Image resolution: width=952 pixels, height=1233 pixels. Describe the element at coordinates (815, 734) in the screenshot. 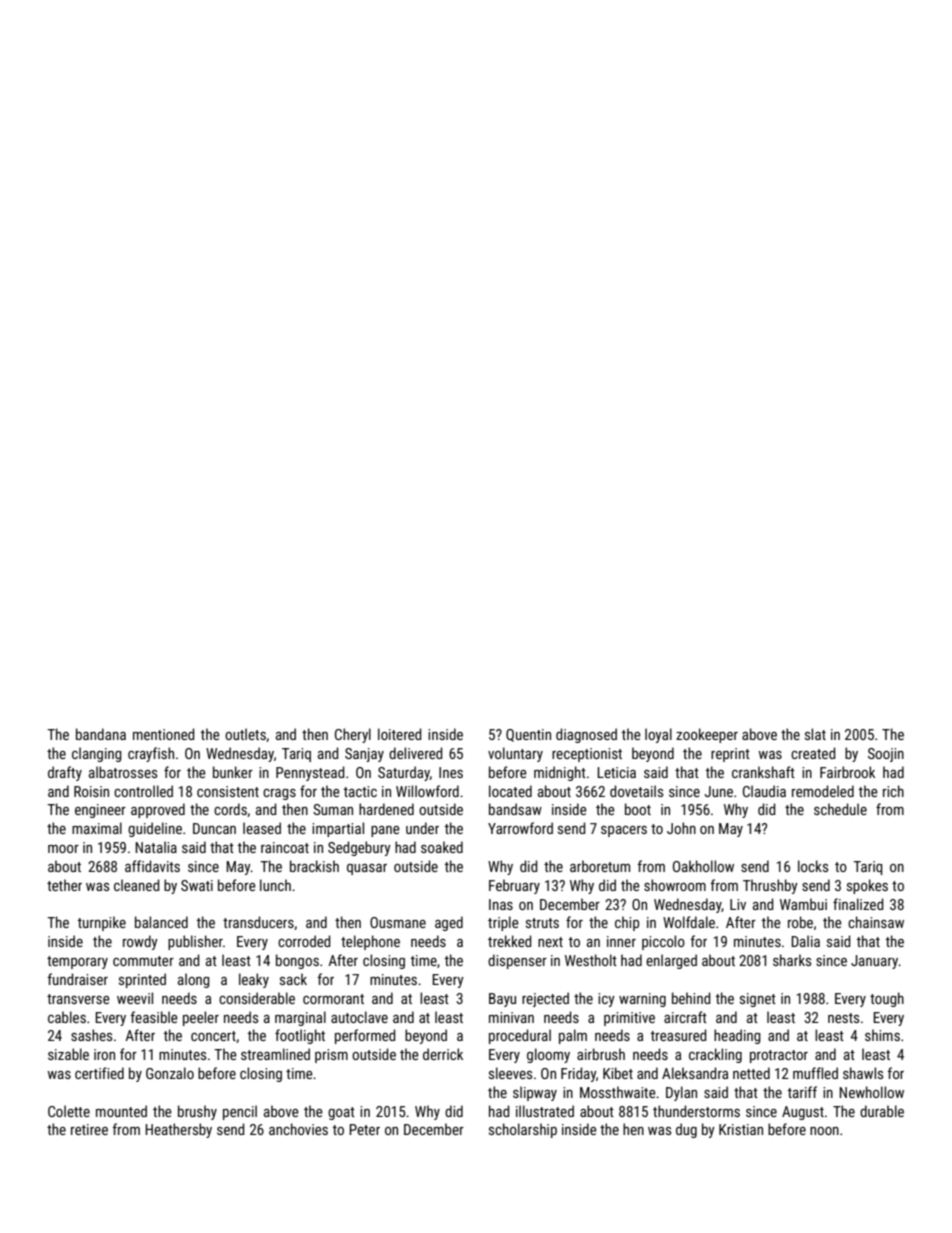

I see `slat` at that location.
